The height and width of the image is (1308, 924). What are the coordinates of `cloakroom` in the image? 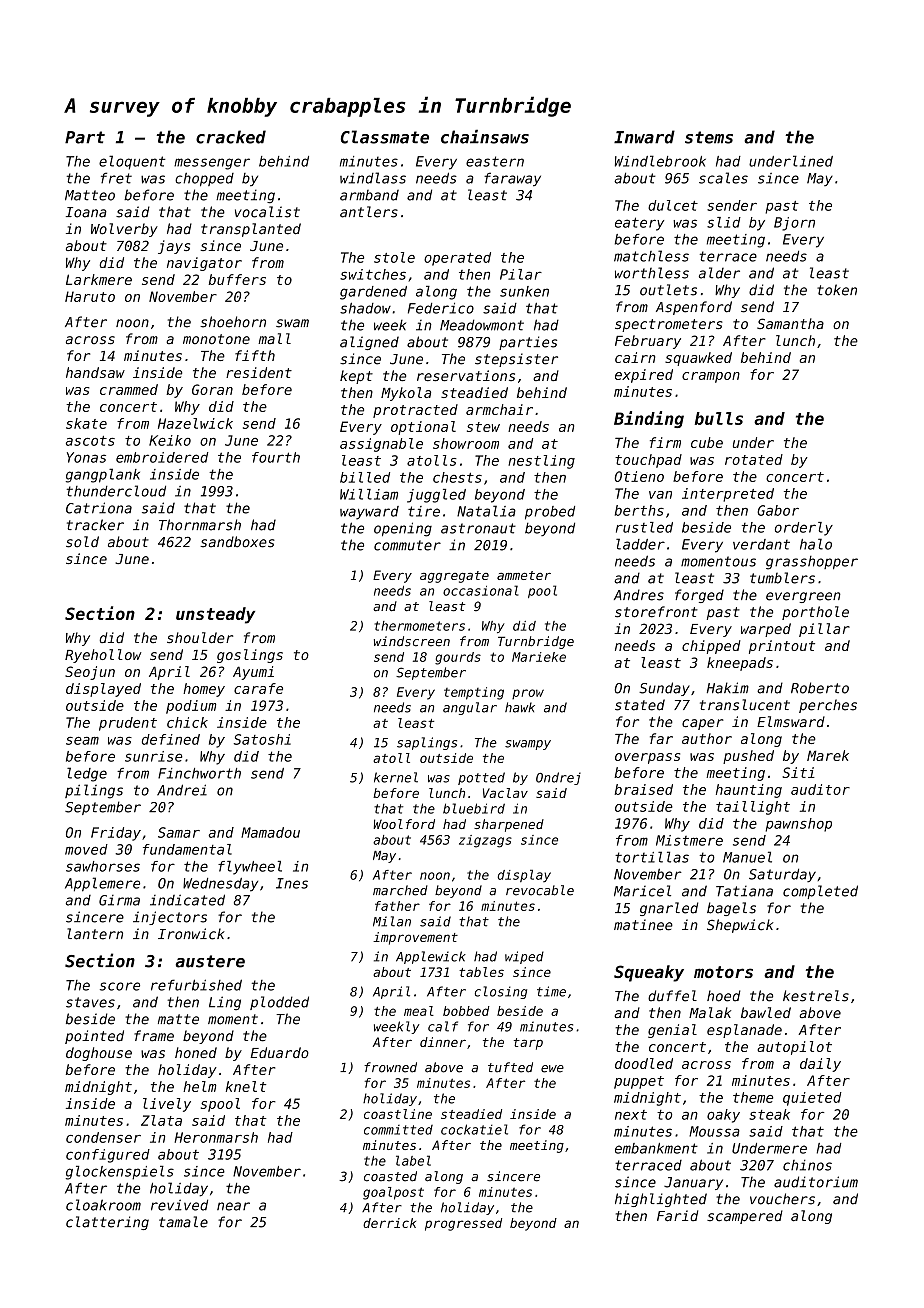 It's located at (103, 1205).
